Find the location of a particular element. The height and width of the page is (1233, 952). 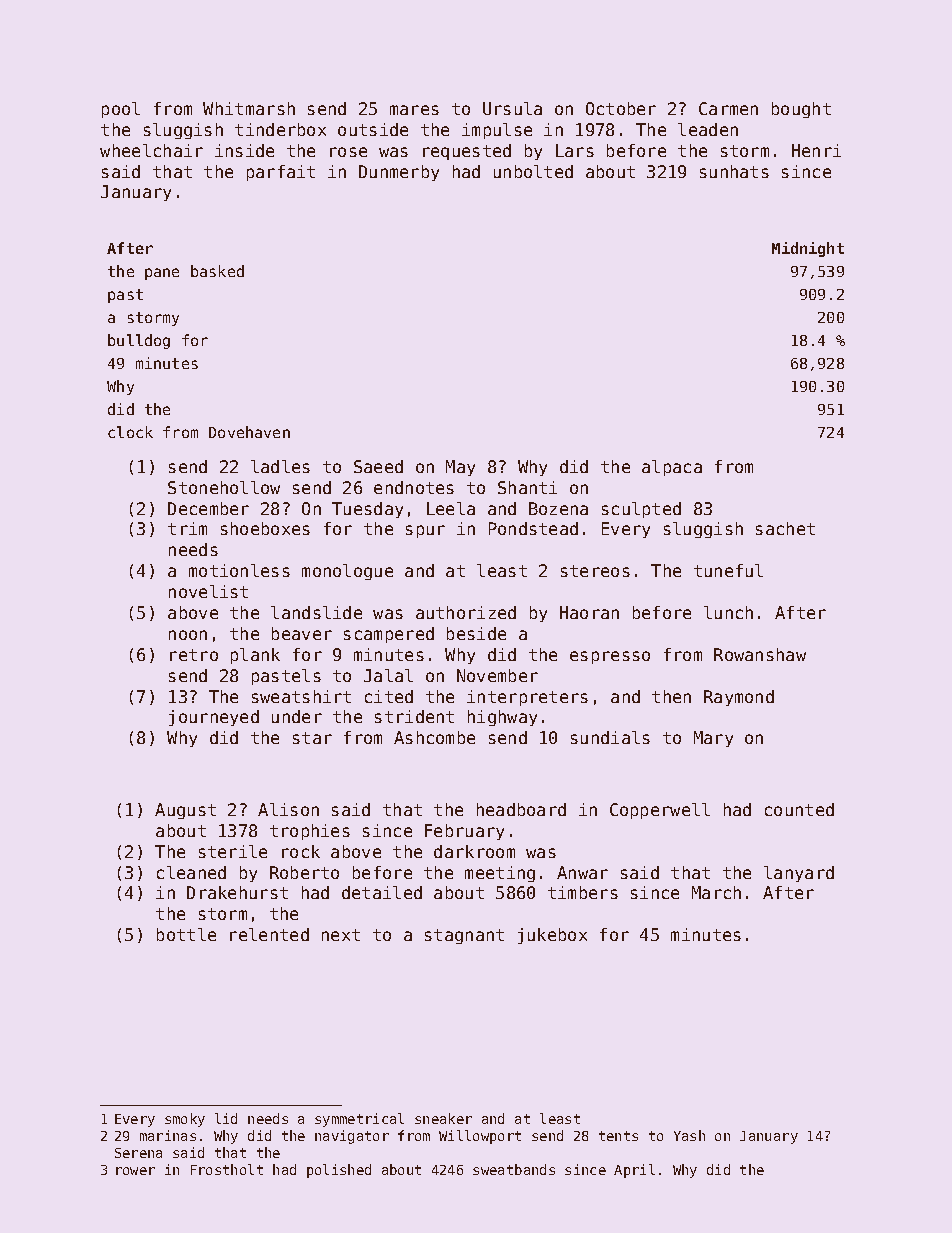

tents is located at coordinates (618, 1136).
